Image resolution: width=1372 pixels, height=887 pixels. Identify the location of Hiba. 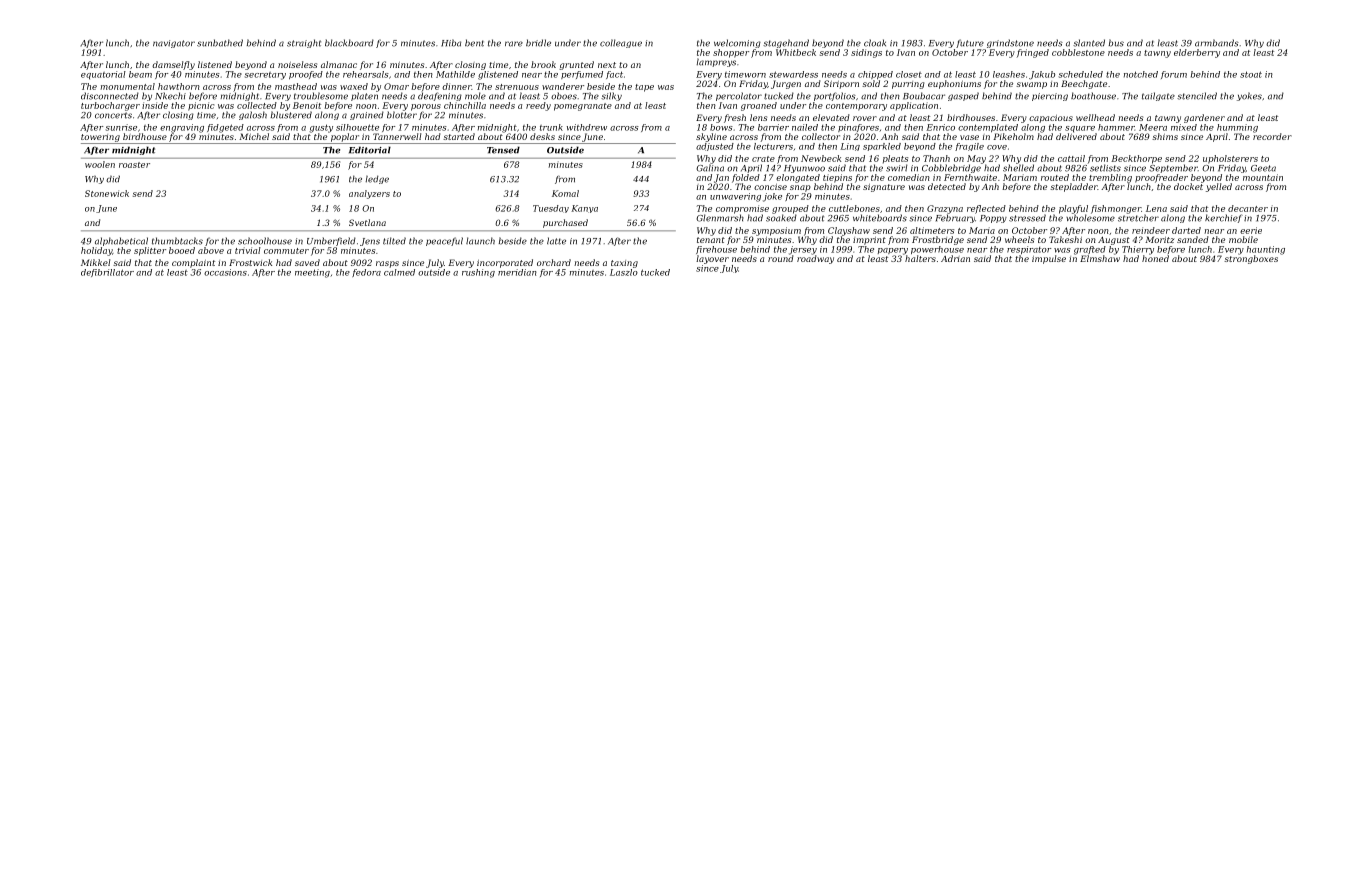
(451, 43).
